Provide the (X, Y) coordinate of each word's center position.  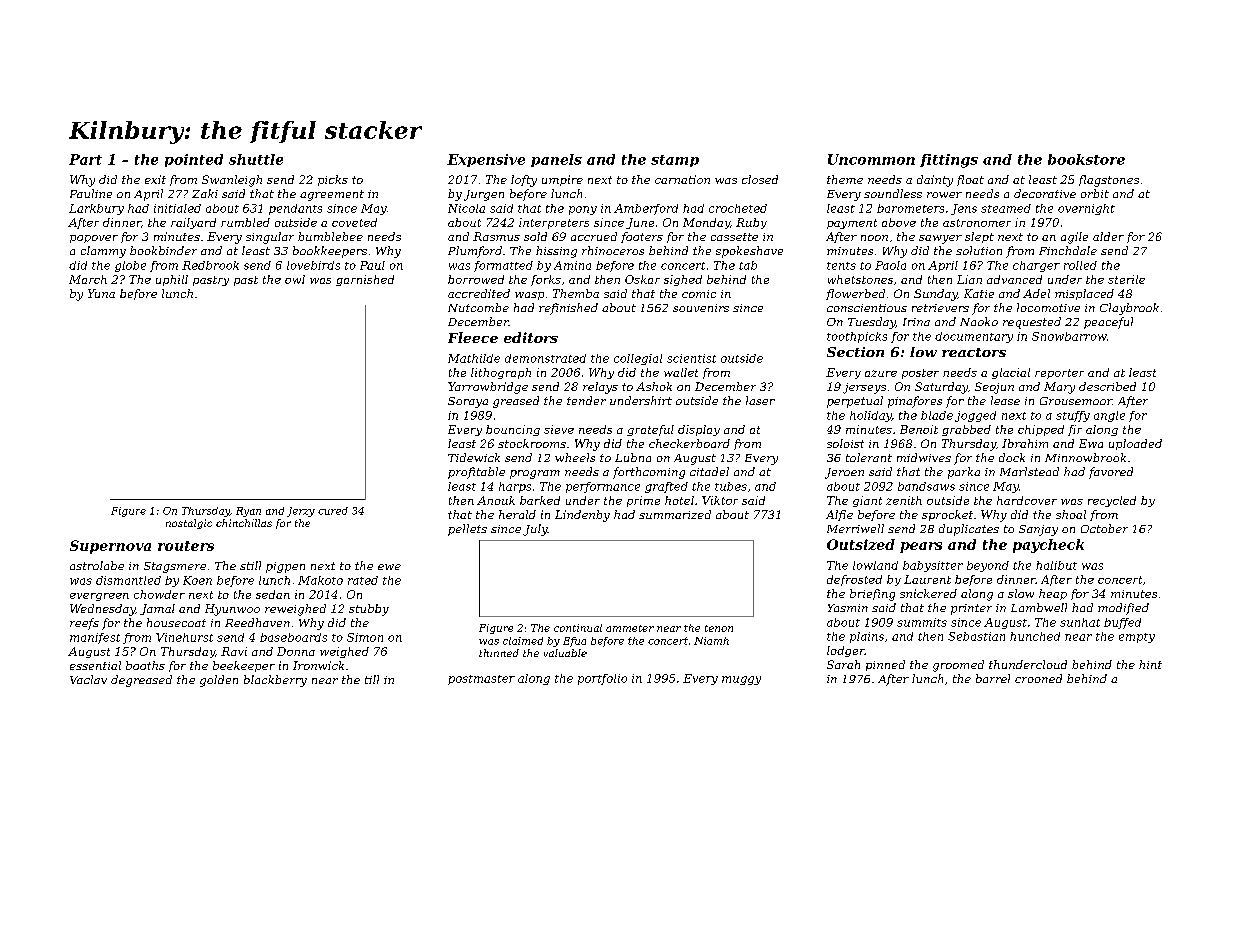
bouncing (513, 430)
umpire (562, 180)
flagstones (1109, 181)
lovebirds (313, 265)
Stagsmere (175, 567)
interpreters (554, 223)
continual (578, 628)
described (1107, 386)
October (1104, 528)
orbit (1095, 193)
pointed (194, 160)
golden (219, 681)
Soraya (468, 402)
